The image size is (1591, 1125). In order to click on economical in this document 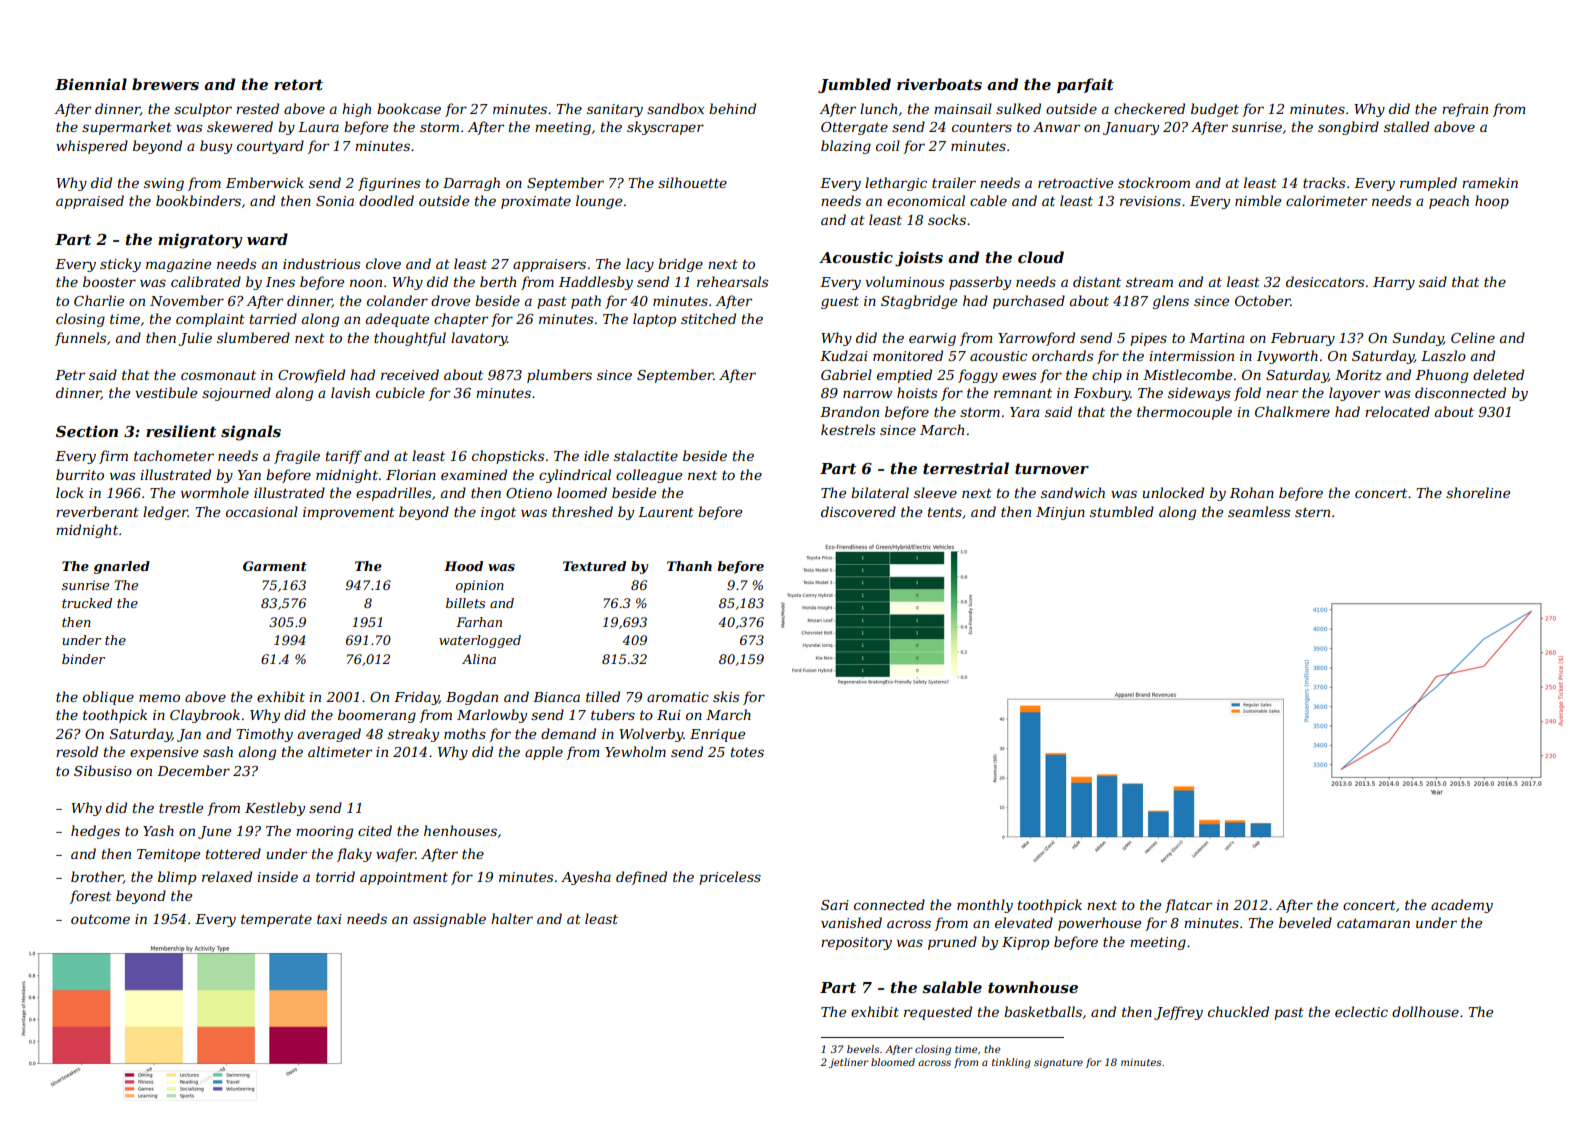, I will do `click(926, 200)`.
